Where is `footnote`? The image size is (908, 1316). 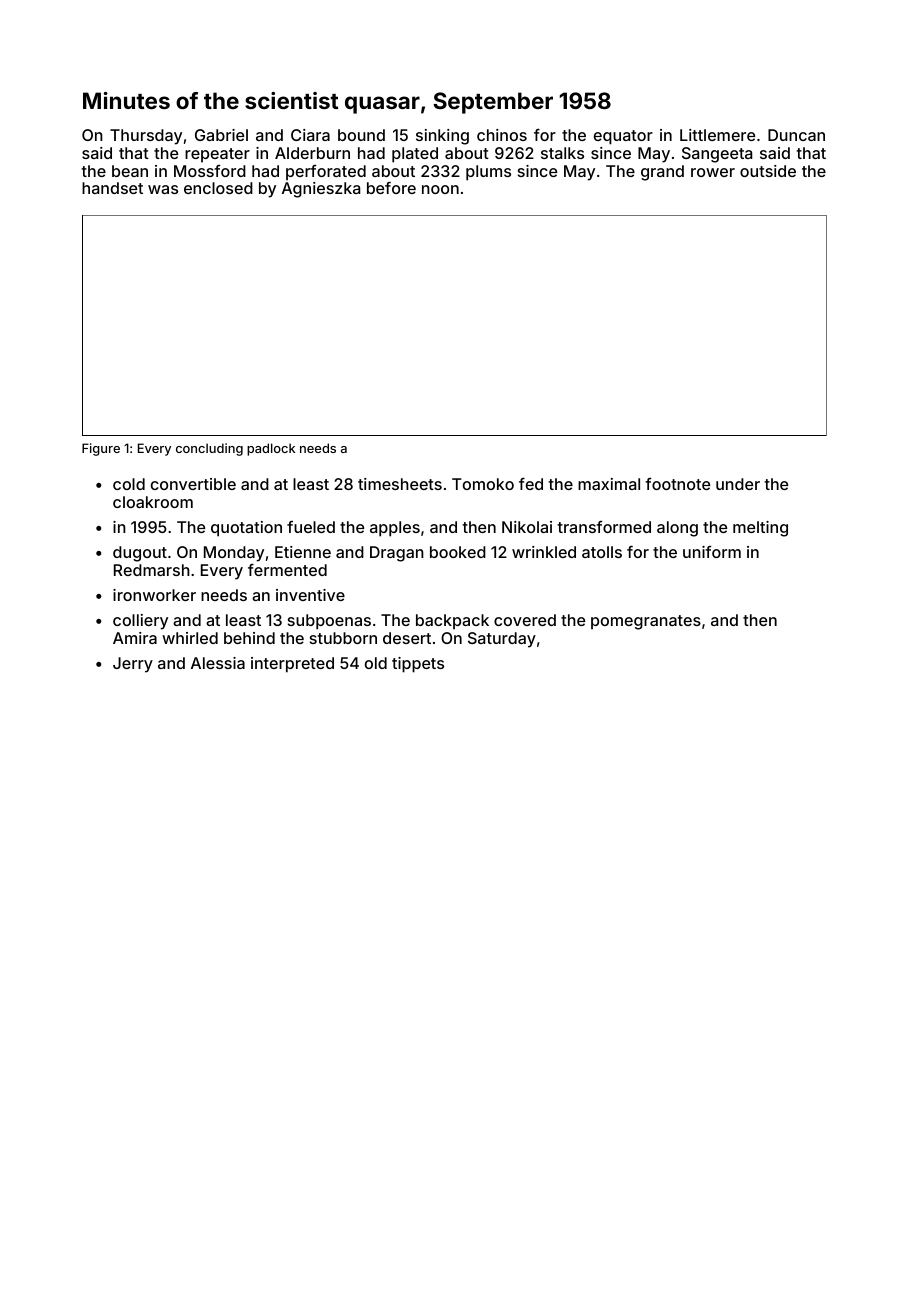 footnote is located at coordinates (677, 484).
